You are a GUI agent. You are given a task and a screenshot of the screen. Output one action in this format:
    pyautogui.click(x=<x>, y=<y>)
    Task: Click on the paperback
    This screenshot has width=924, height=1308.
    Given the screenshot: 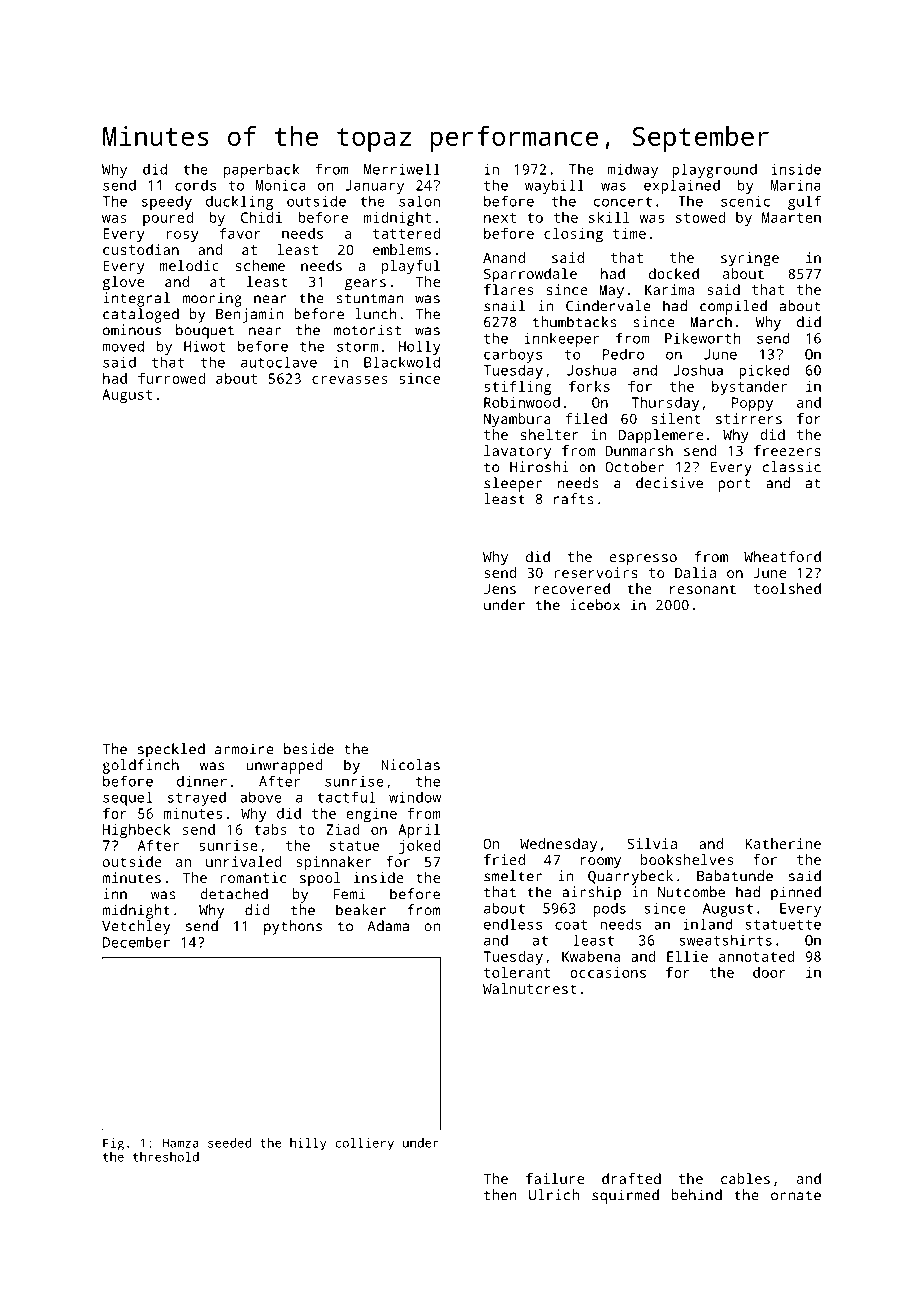 What is the action you would take?
    pyautogui.click(x=262, y=170)
